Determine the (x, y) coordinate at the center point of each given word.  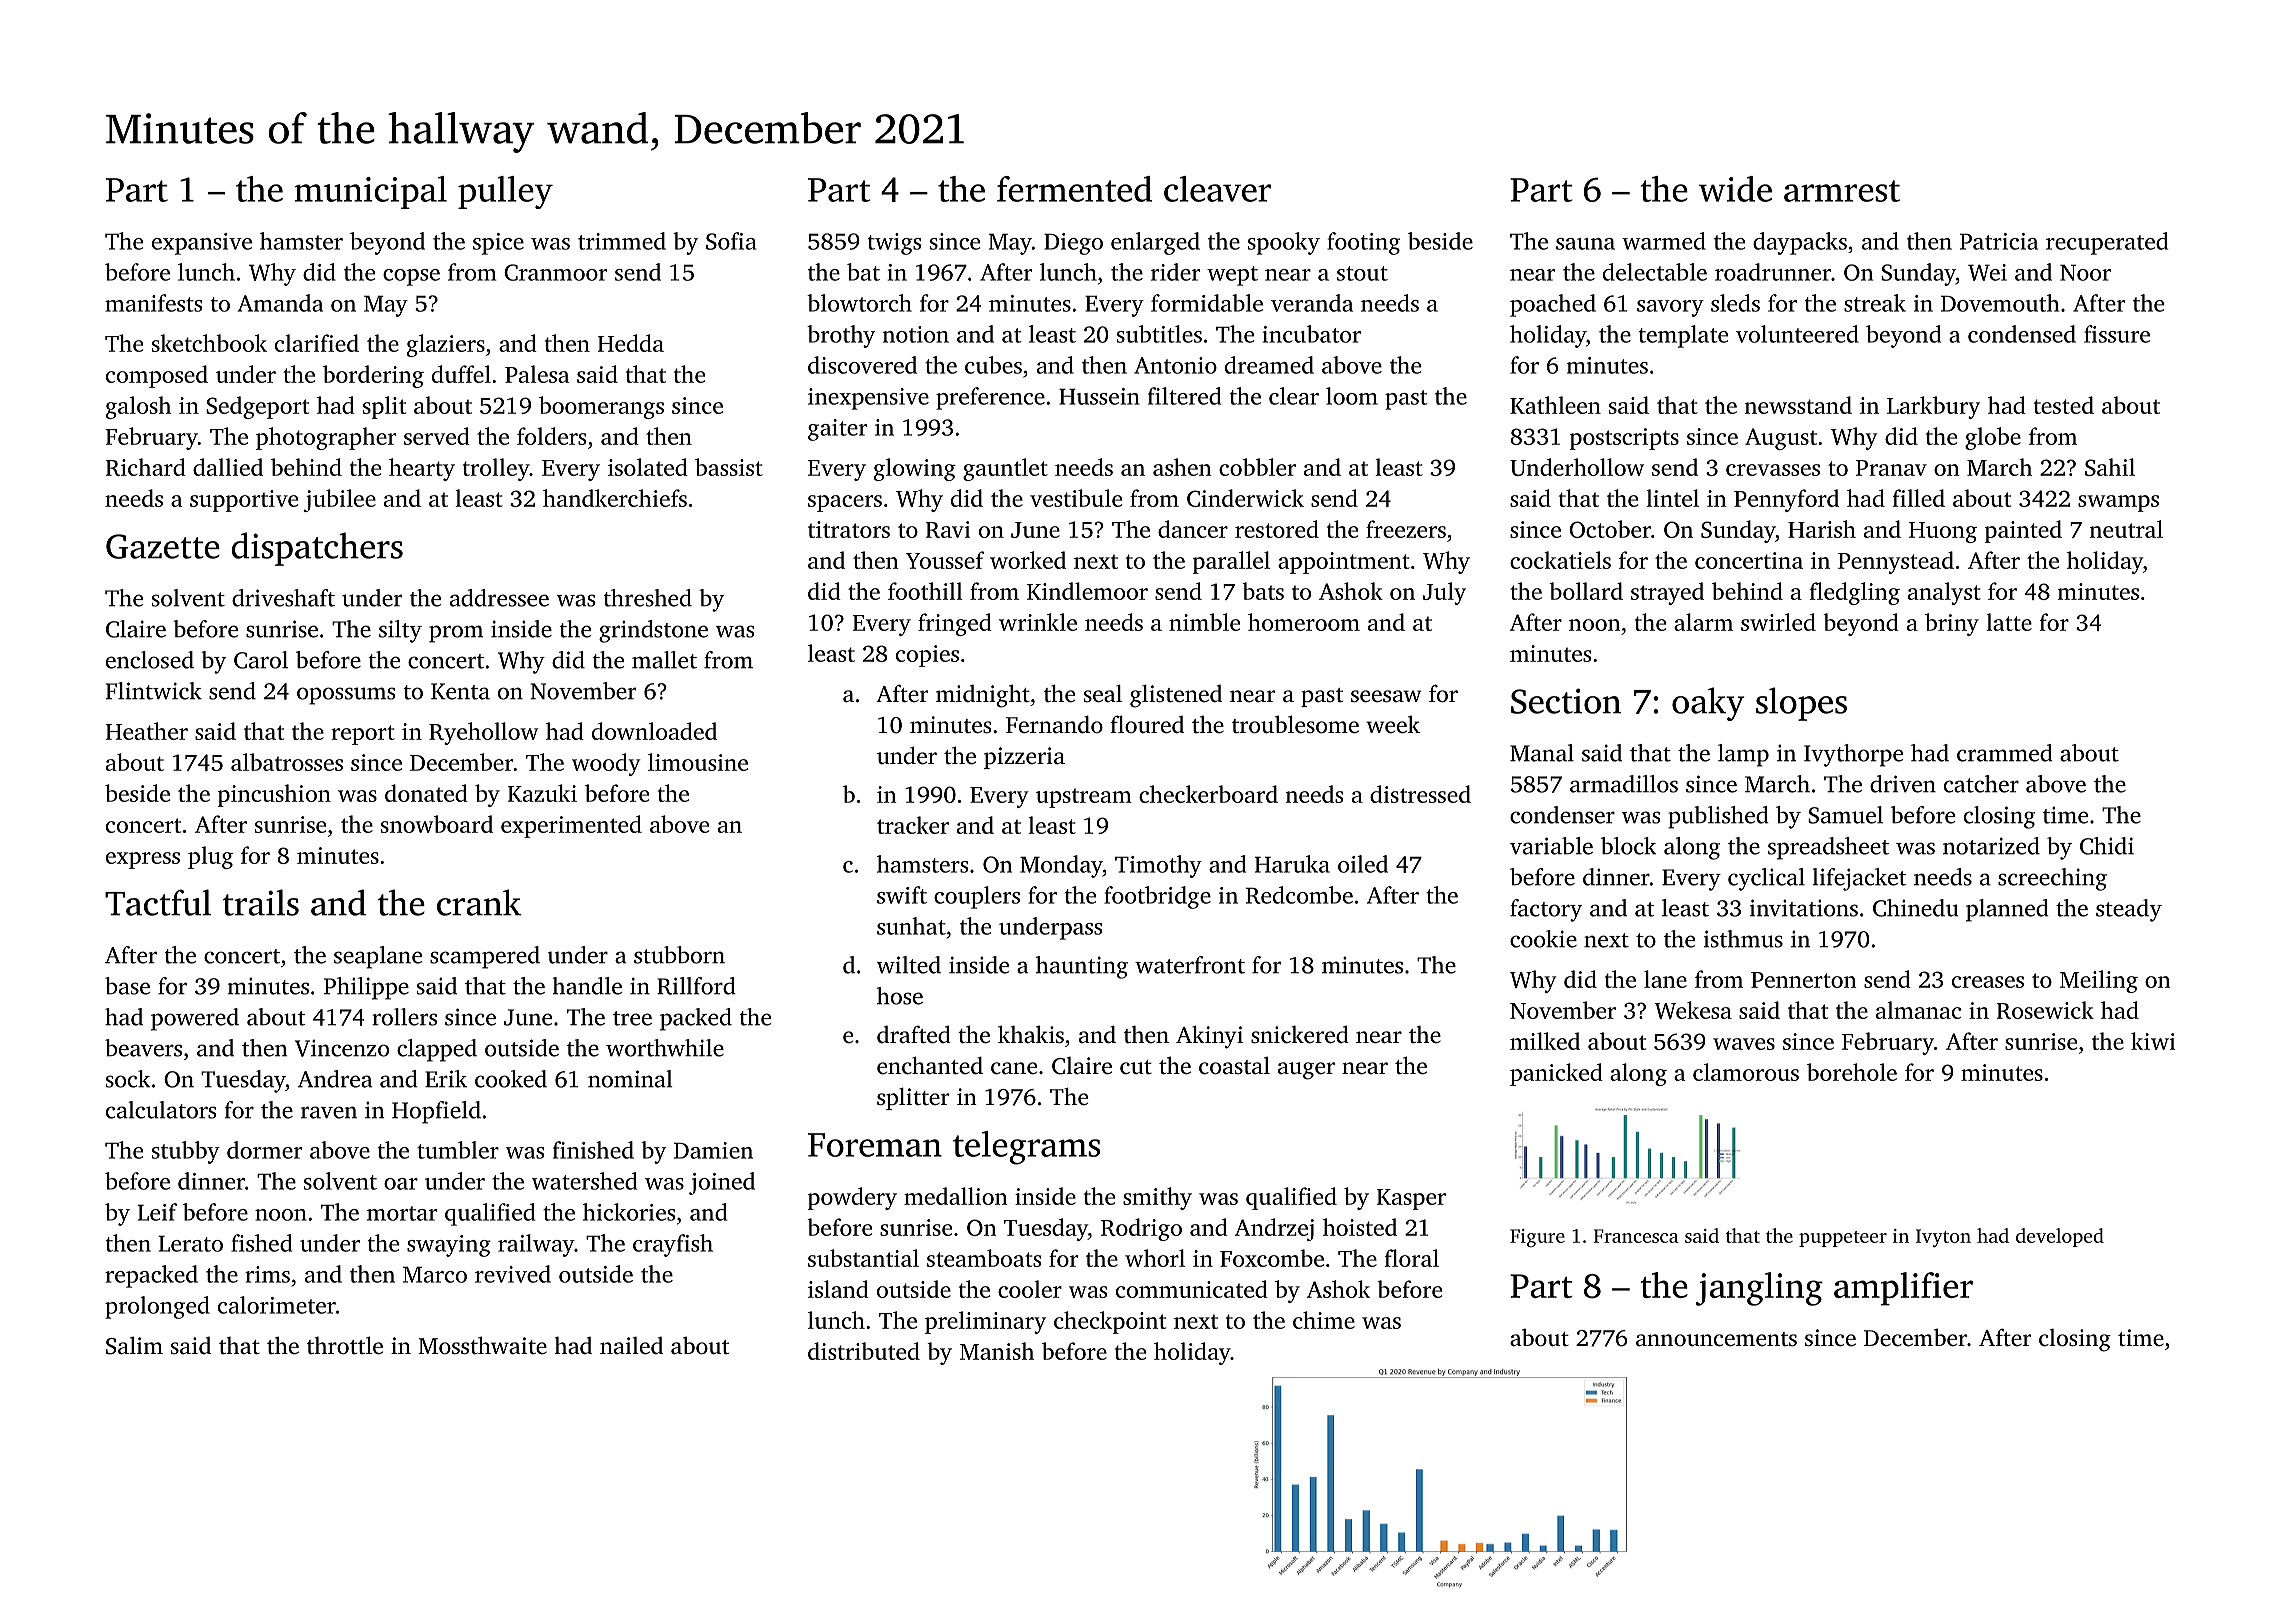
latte (2009, 622)
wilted (909, 965)
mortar (402, 1213)
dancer (1193, 529)
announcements (1716, 1339)
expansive (202, 244)
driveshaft (283, 598)
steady (2129, 910)
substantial (863, 1258)
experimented (571, 826)
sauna (1585, 244)
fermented (1074, 189)
